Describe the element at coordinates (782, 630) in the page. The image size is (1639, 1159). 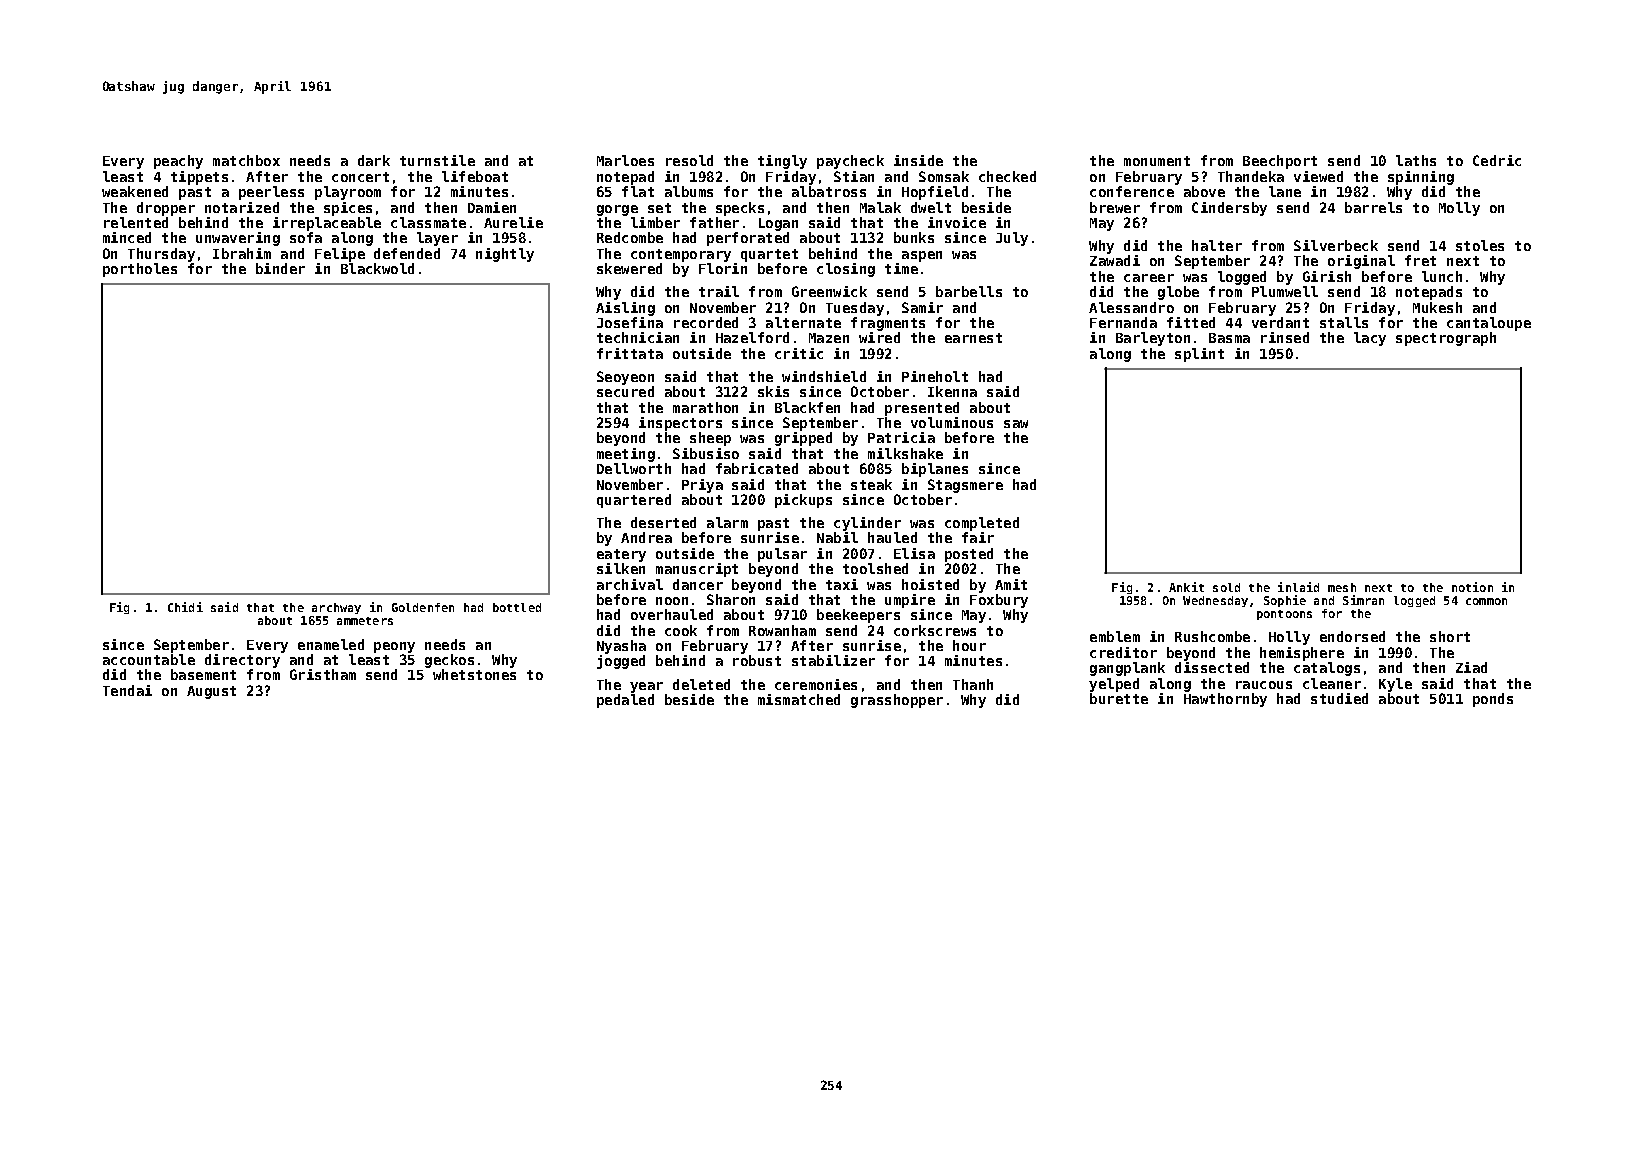
I see `Rowanham` at that location.
